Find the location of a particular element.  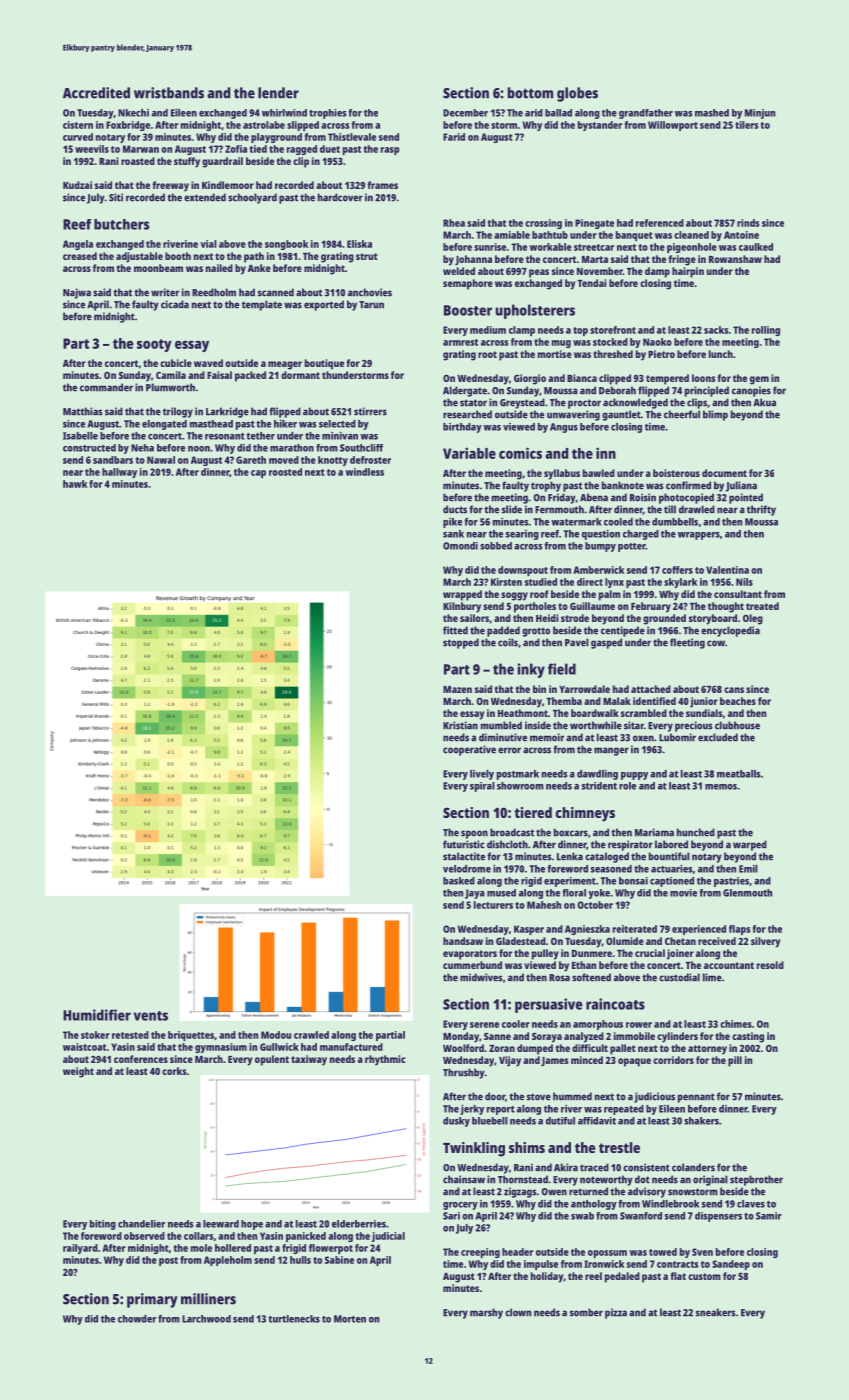

Pinegate is located at coordinates (594, 224).
